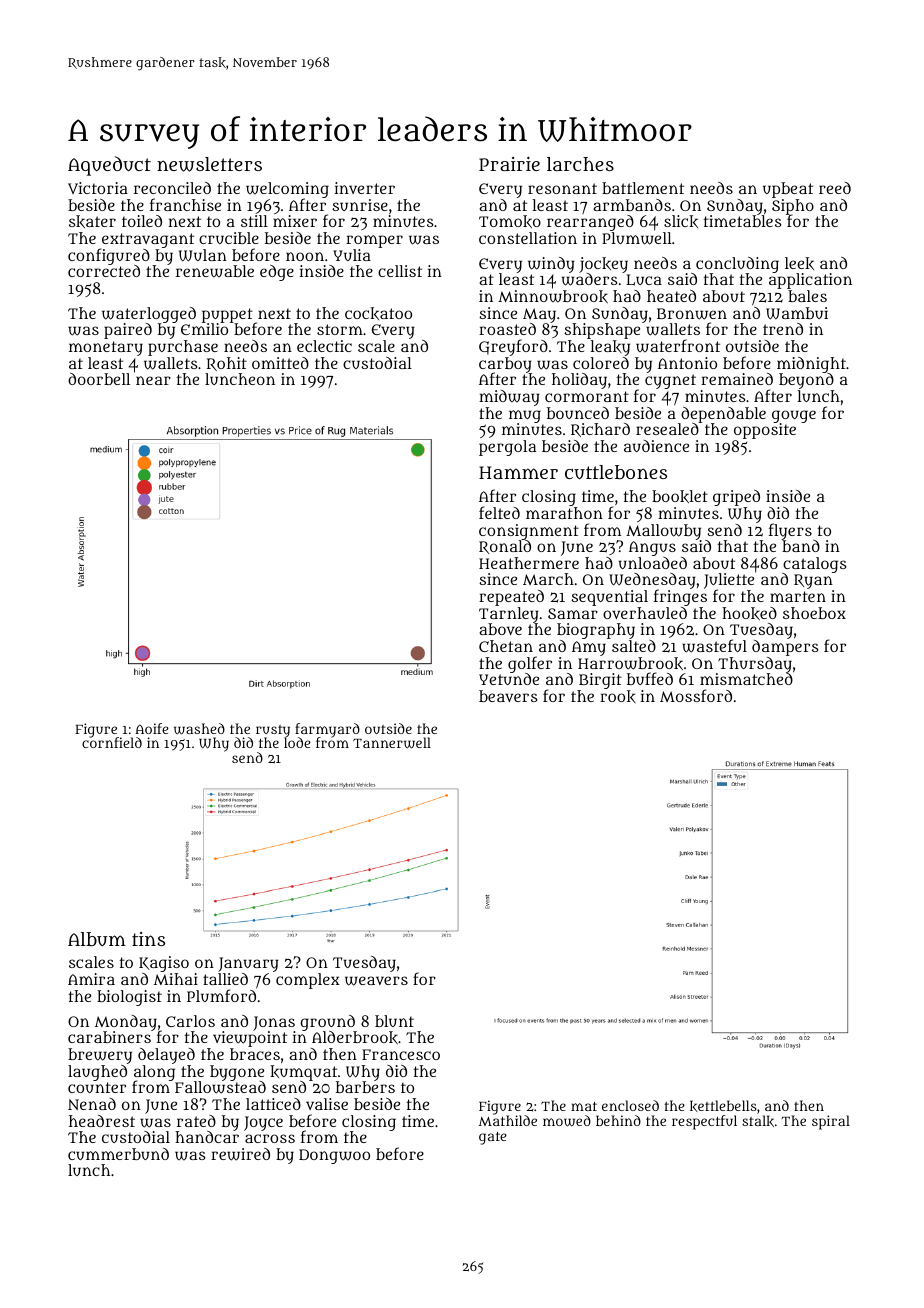 The image size is (924, 1308). I want to click on near, so click(153, 380).
